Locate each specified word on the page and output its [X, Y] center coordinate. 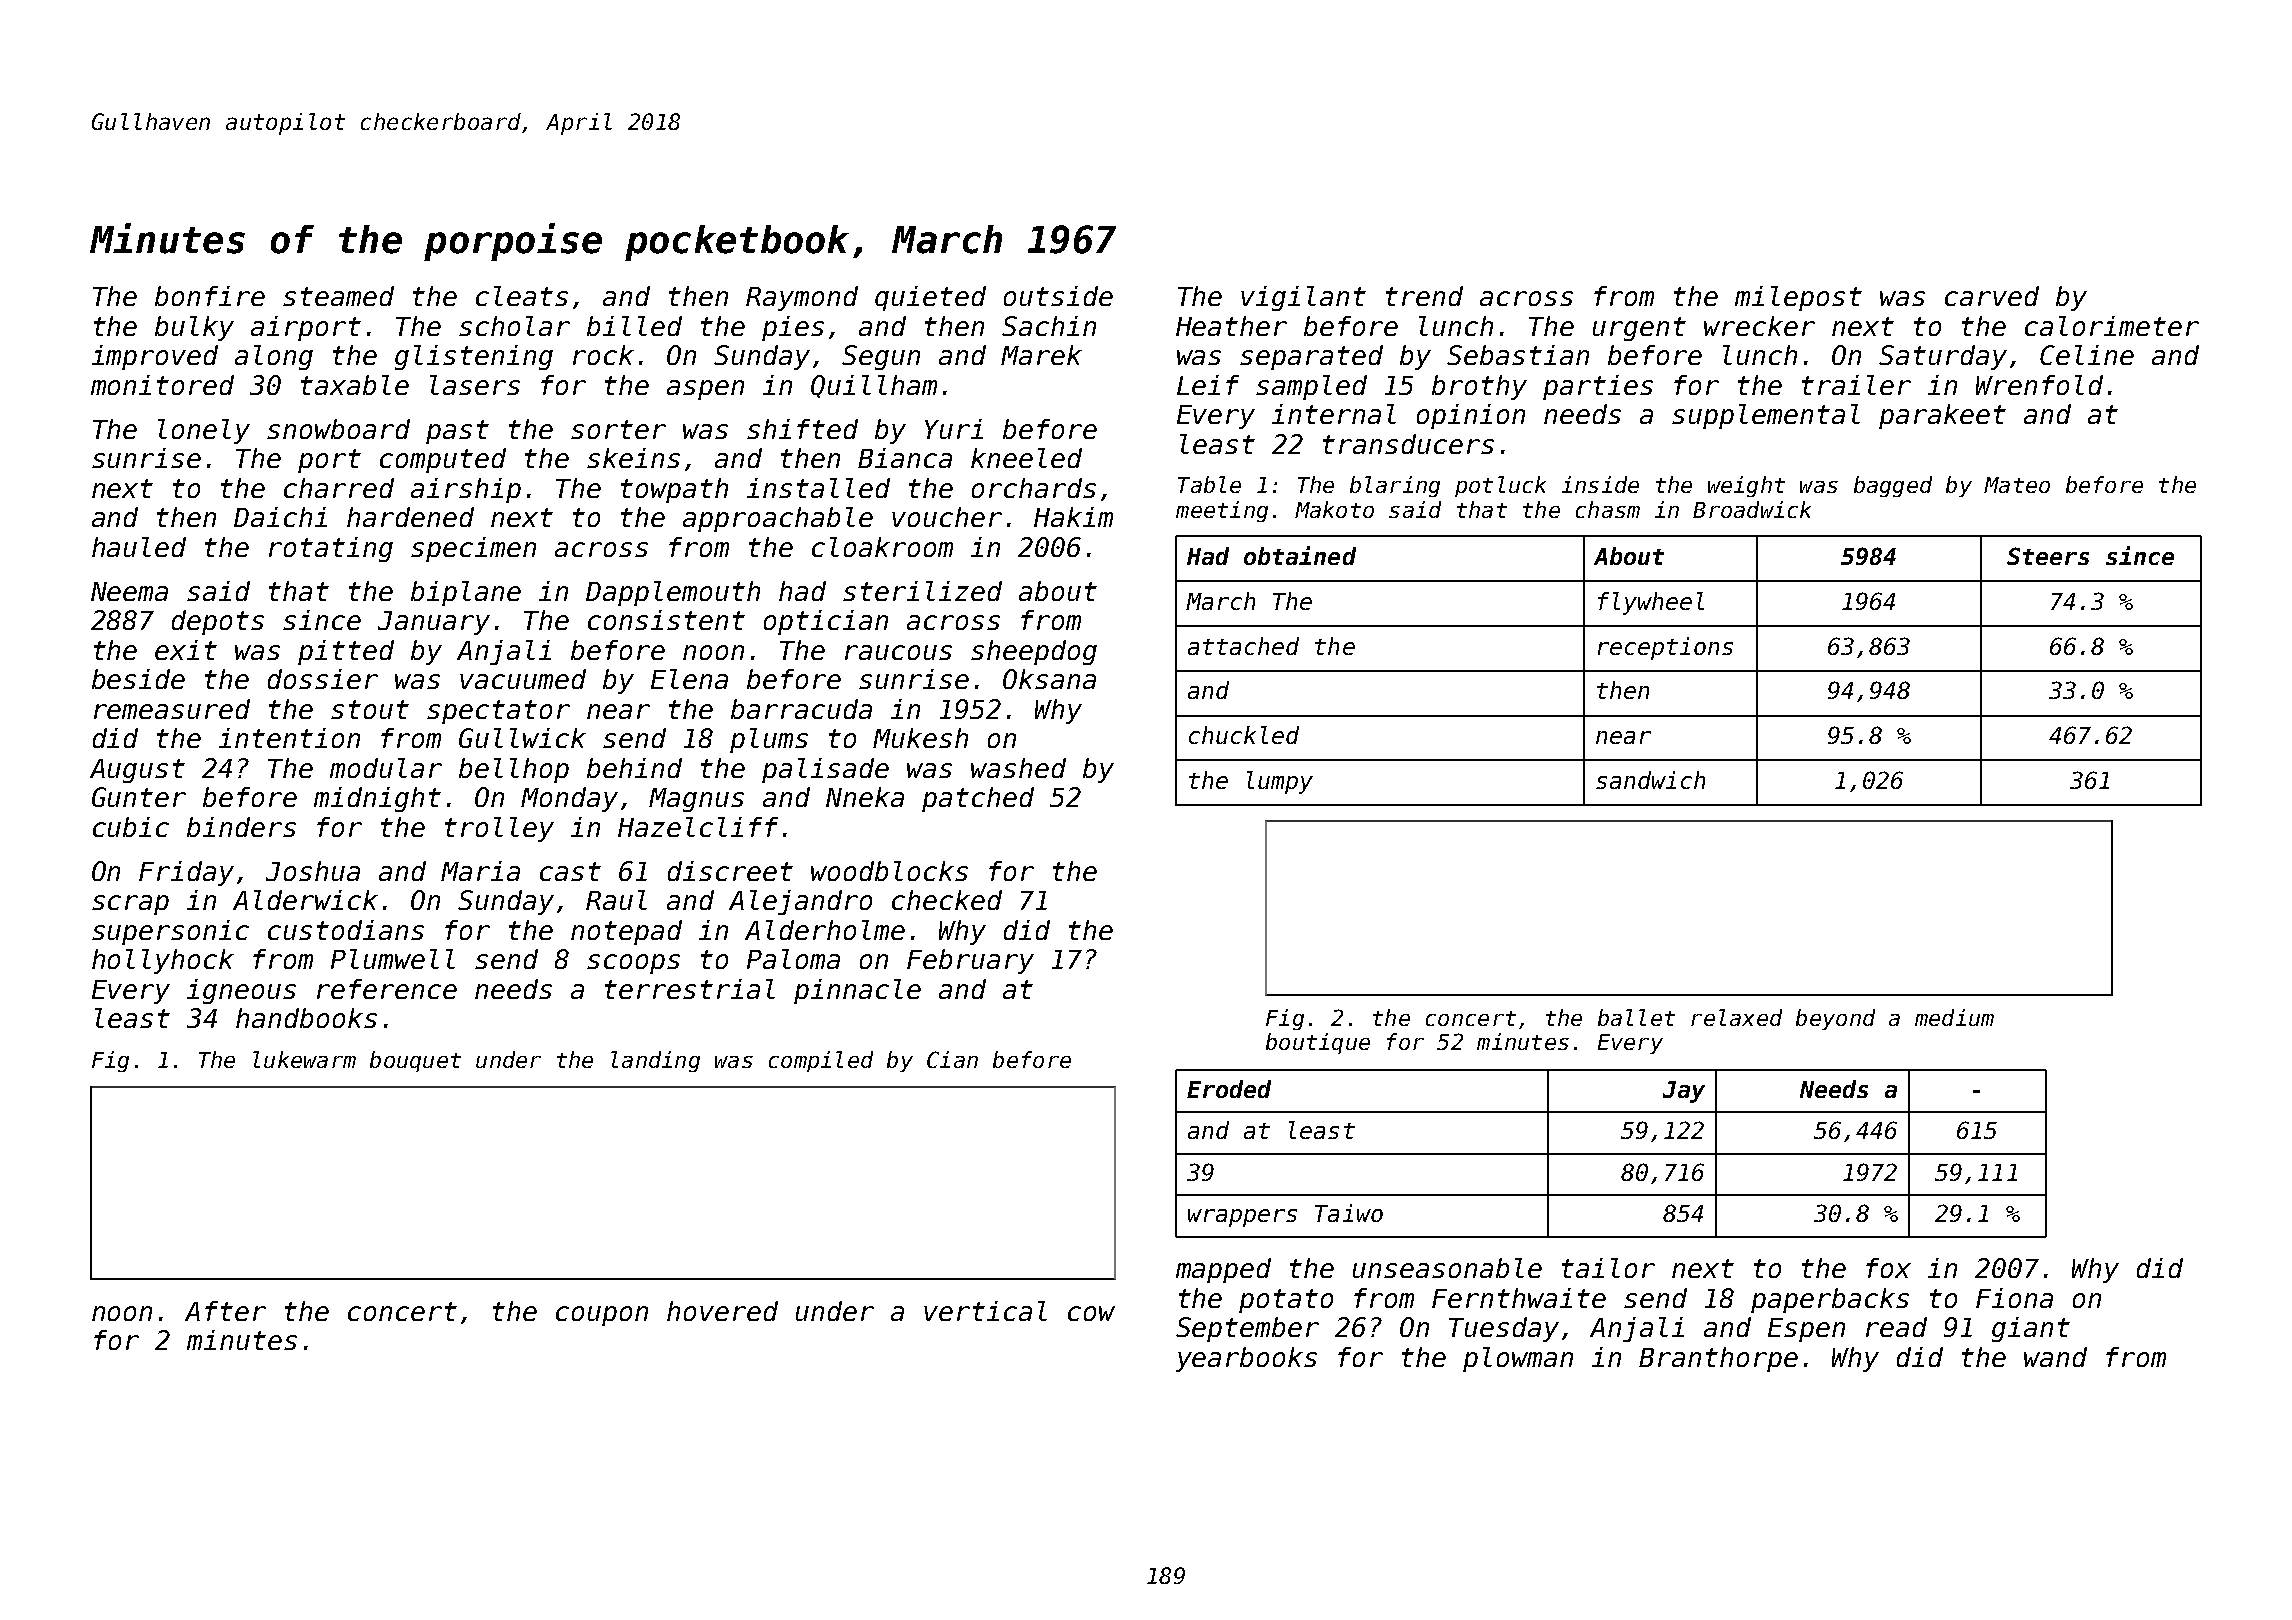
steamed [338, 296]
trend [1424, 296]
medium [1954, 1017]
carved [1992, 296]
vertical [985, 1311]
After [225, 1311]
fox [1888, 1268]
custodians [346, 930]
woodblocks [889, 871]
